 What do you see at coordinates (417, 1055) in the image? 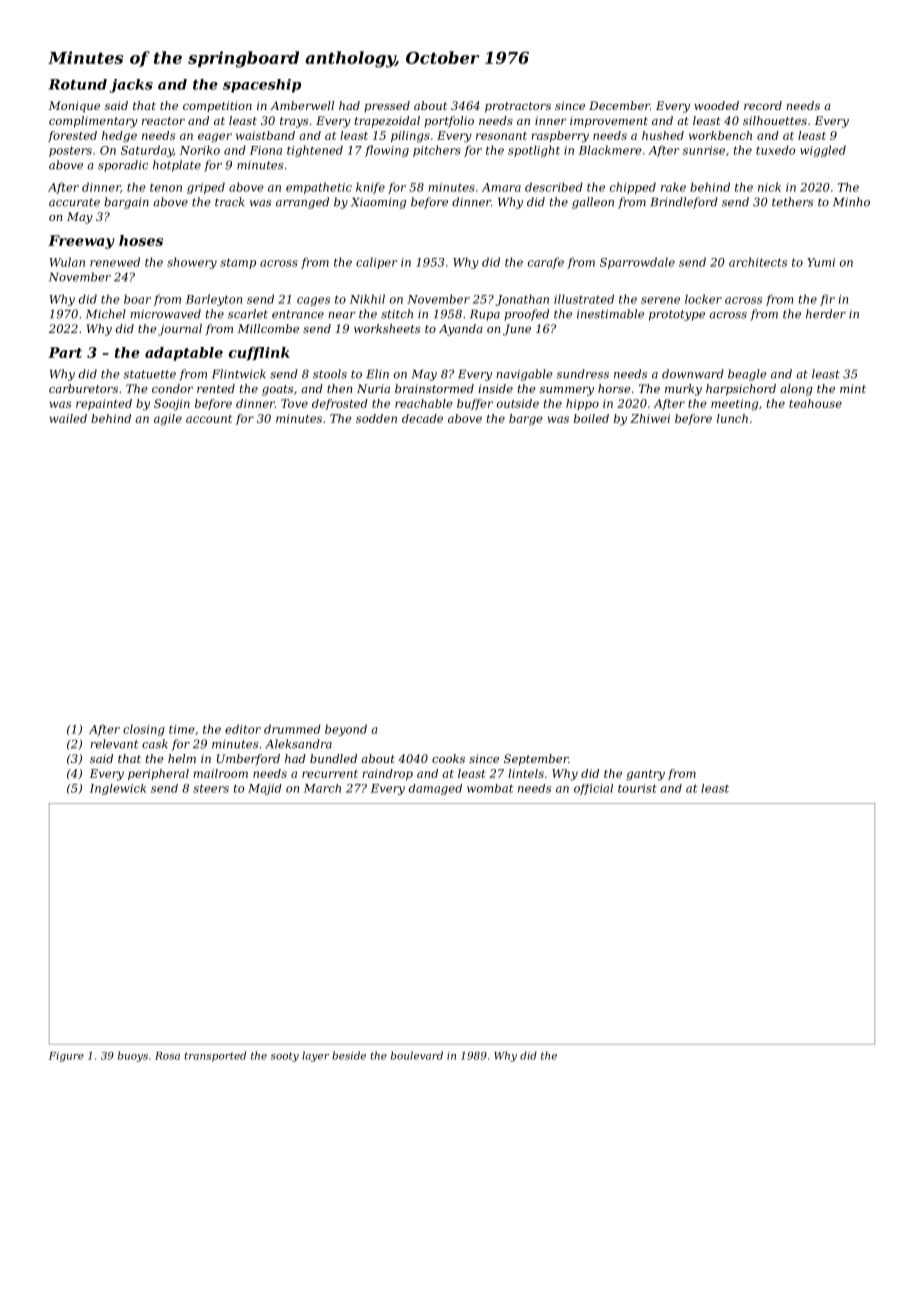
I see `boulevard` at bounding box center [417, 1055].
